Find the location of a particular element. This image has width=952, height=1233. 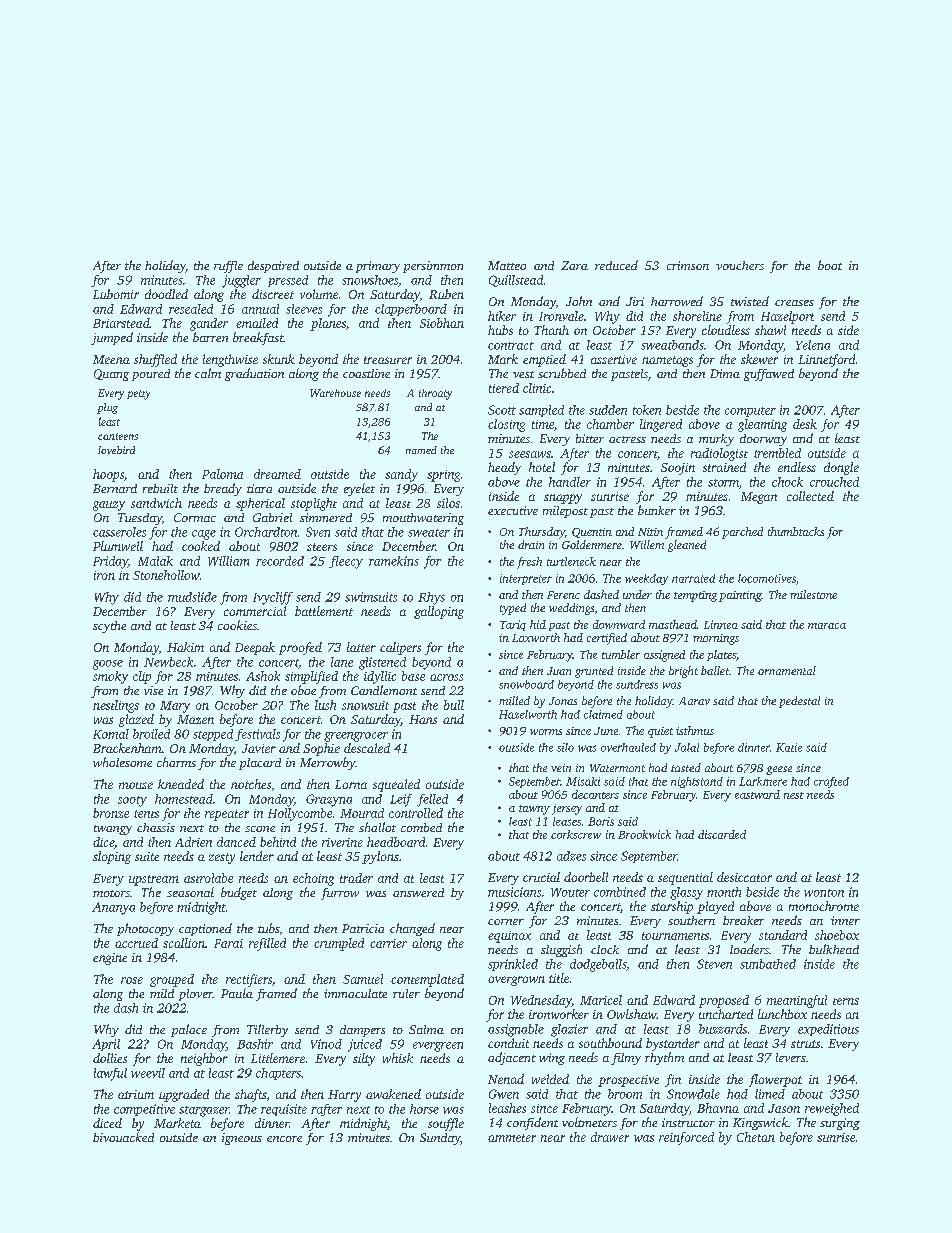

desiccator is located at coordinates (744, 877).
